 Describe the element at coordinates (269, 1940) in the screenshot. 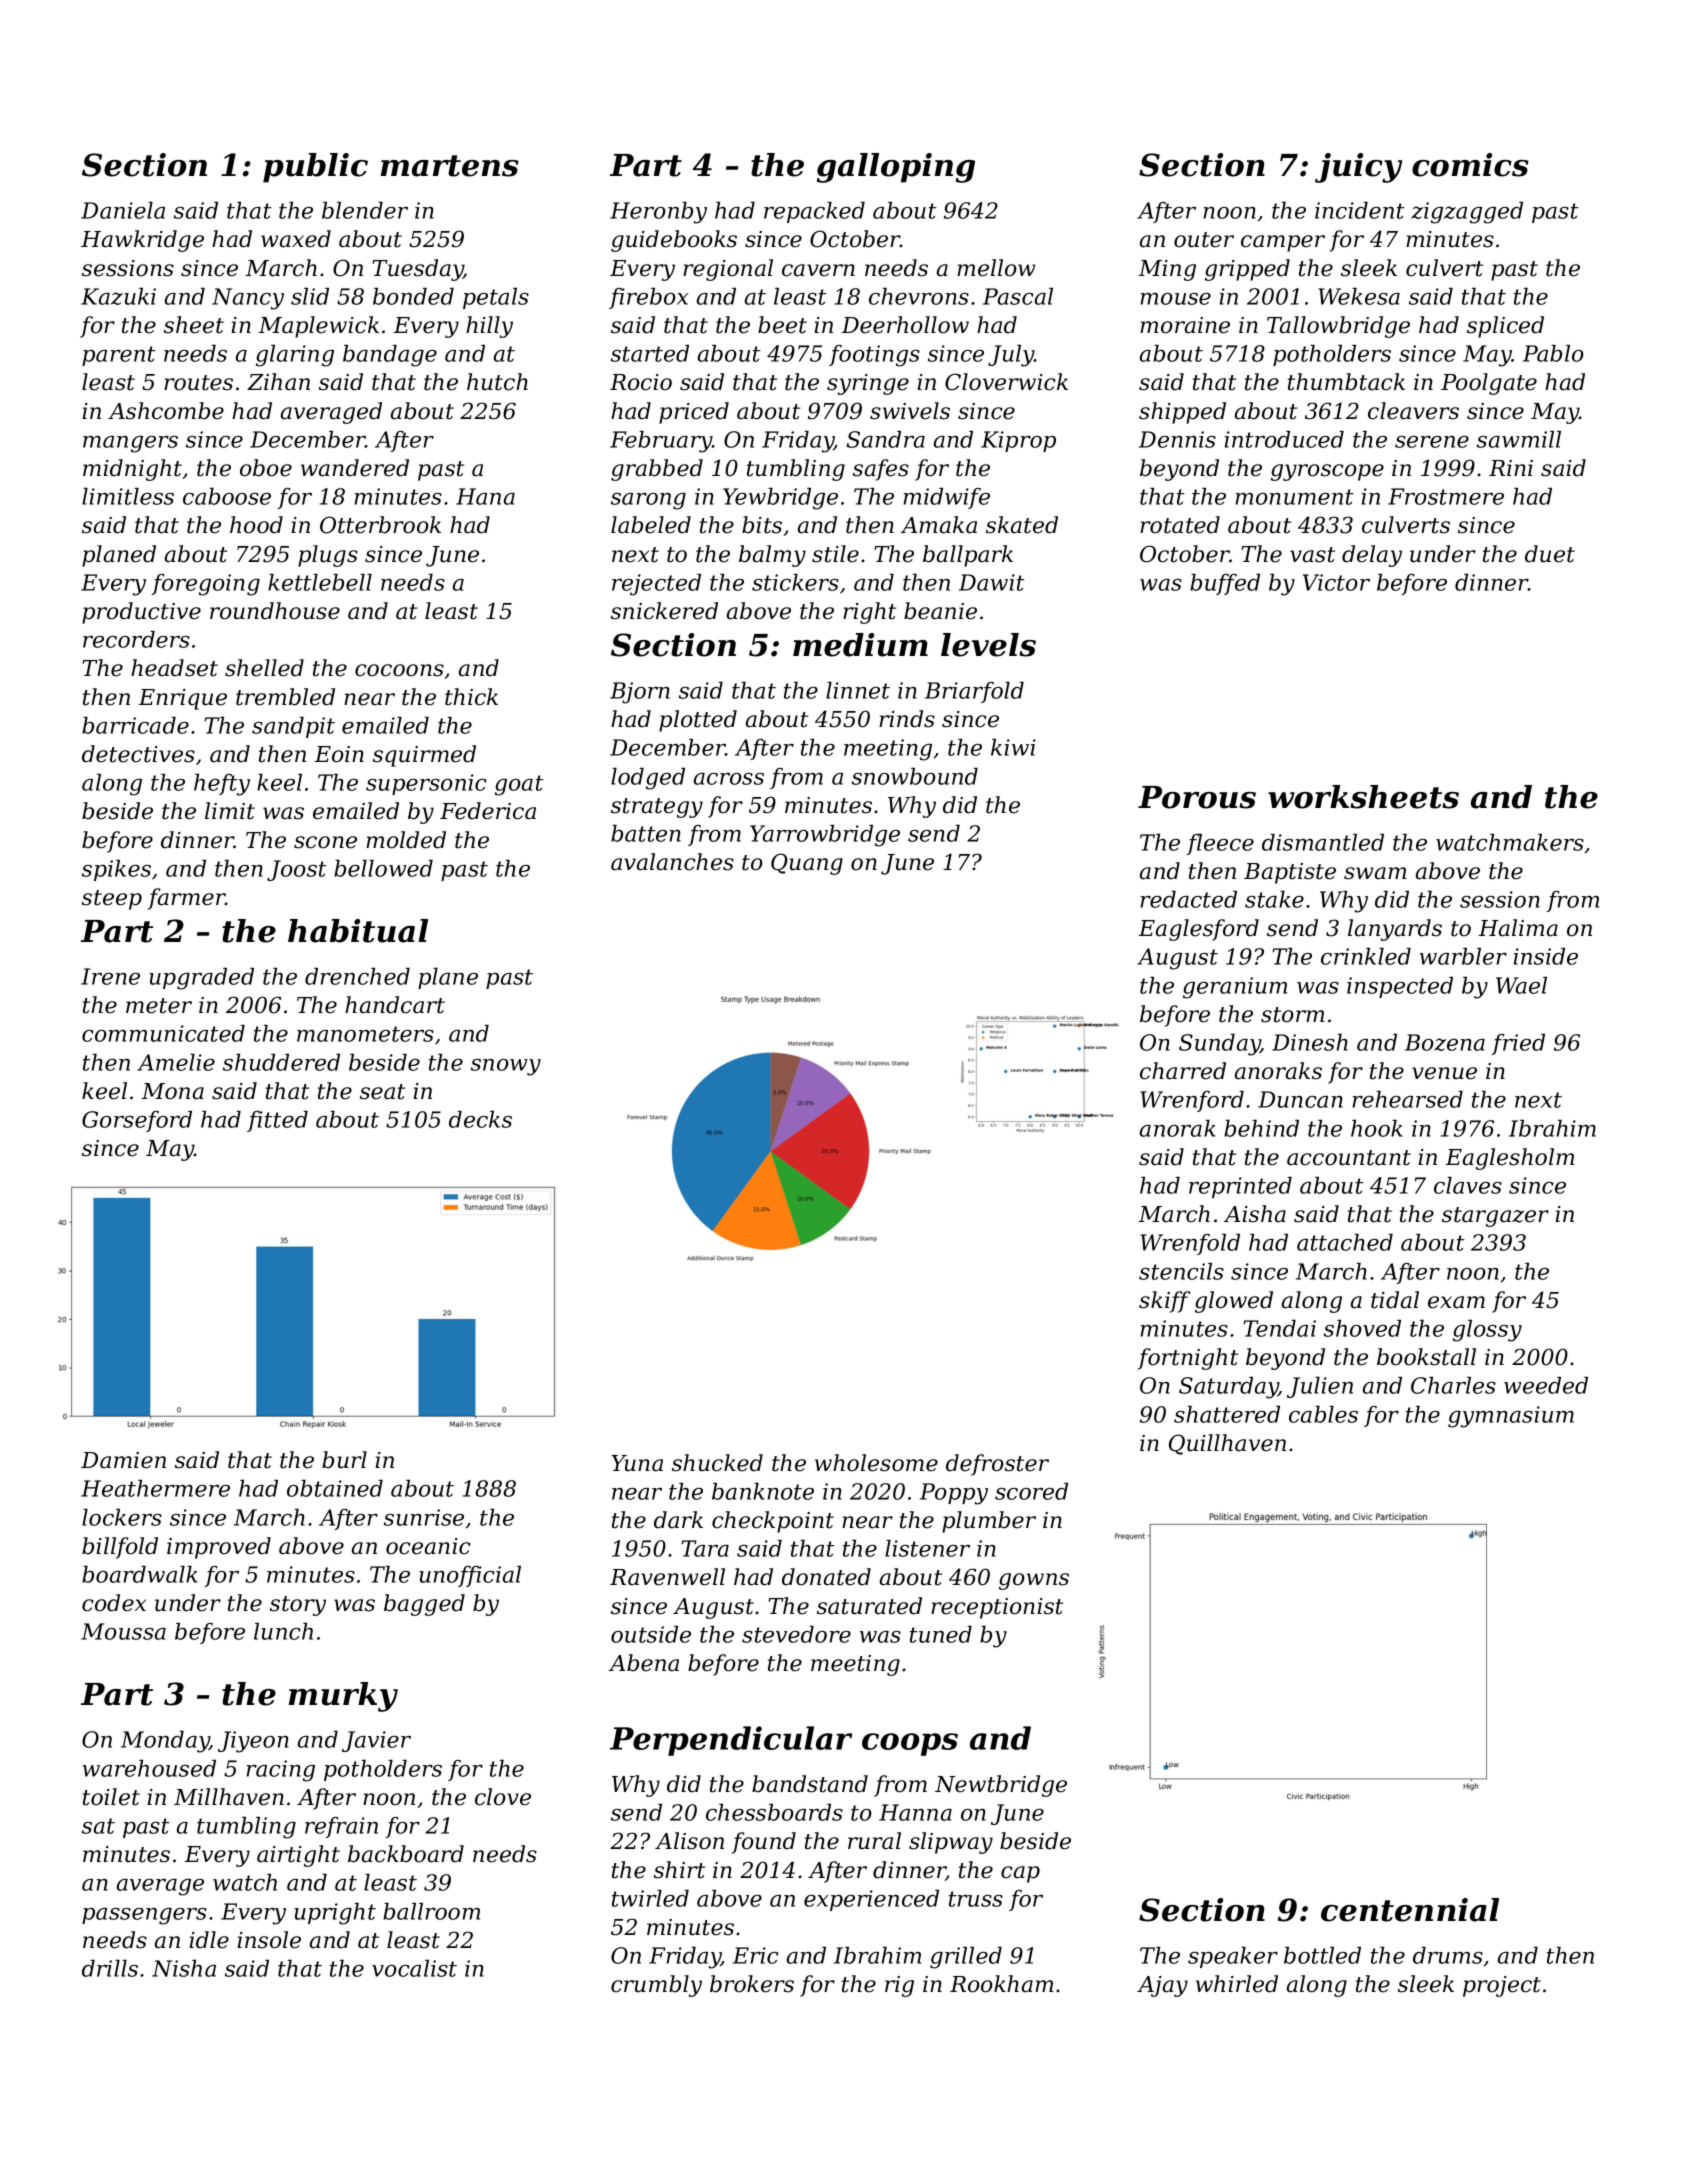

I see `insole` at that location.
